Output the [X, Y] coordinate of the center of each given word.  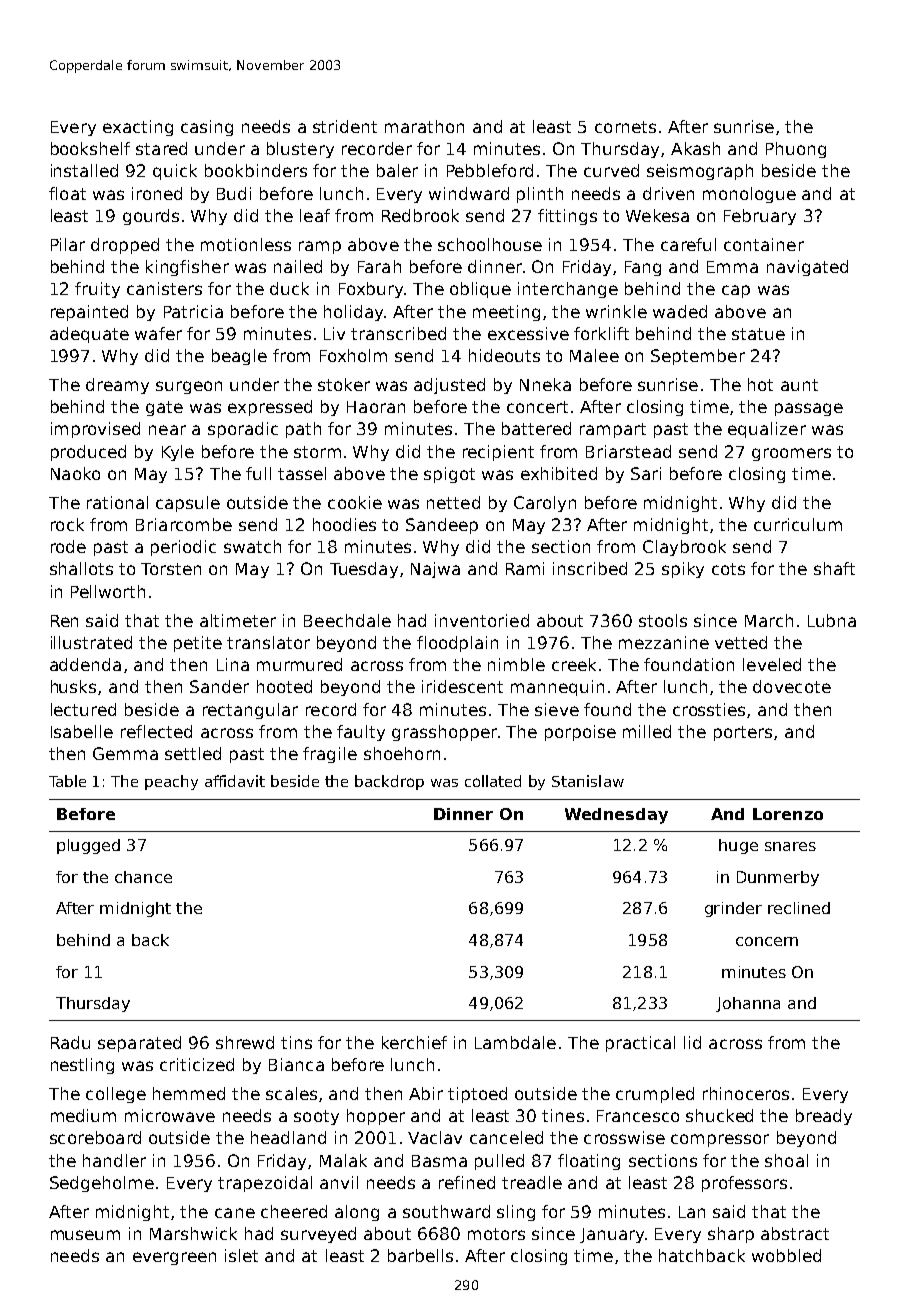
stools [663, 620]
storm [317, 452]
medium [83, 1115]
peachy [171, 782]
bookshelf [90, 148]
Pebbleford [490, 170]
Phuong [796, 150]
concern [767, 941]
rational [117, 502]
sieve [557, 709]
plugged [88, 846]
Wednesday [616, 816]
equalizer [767, 430]
